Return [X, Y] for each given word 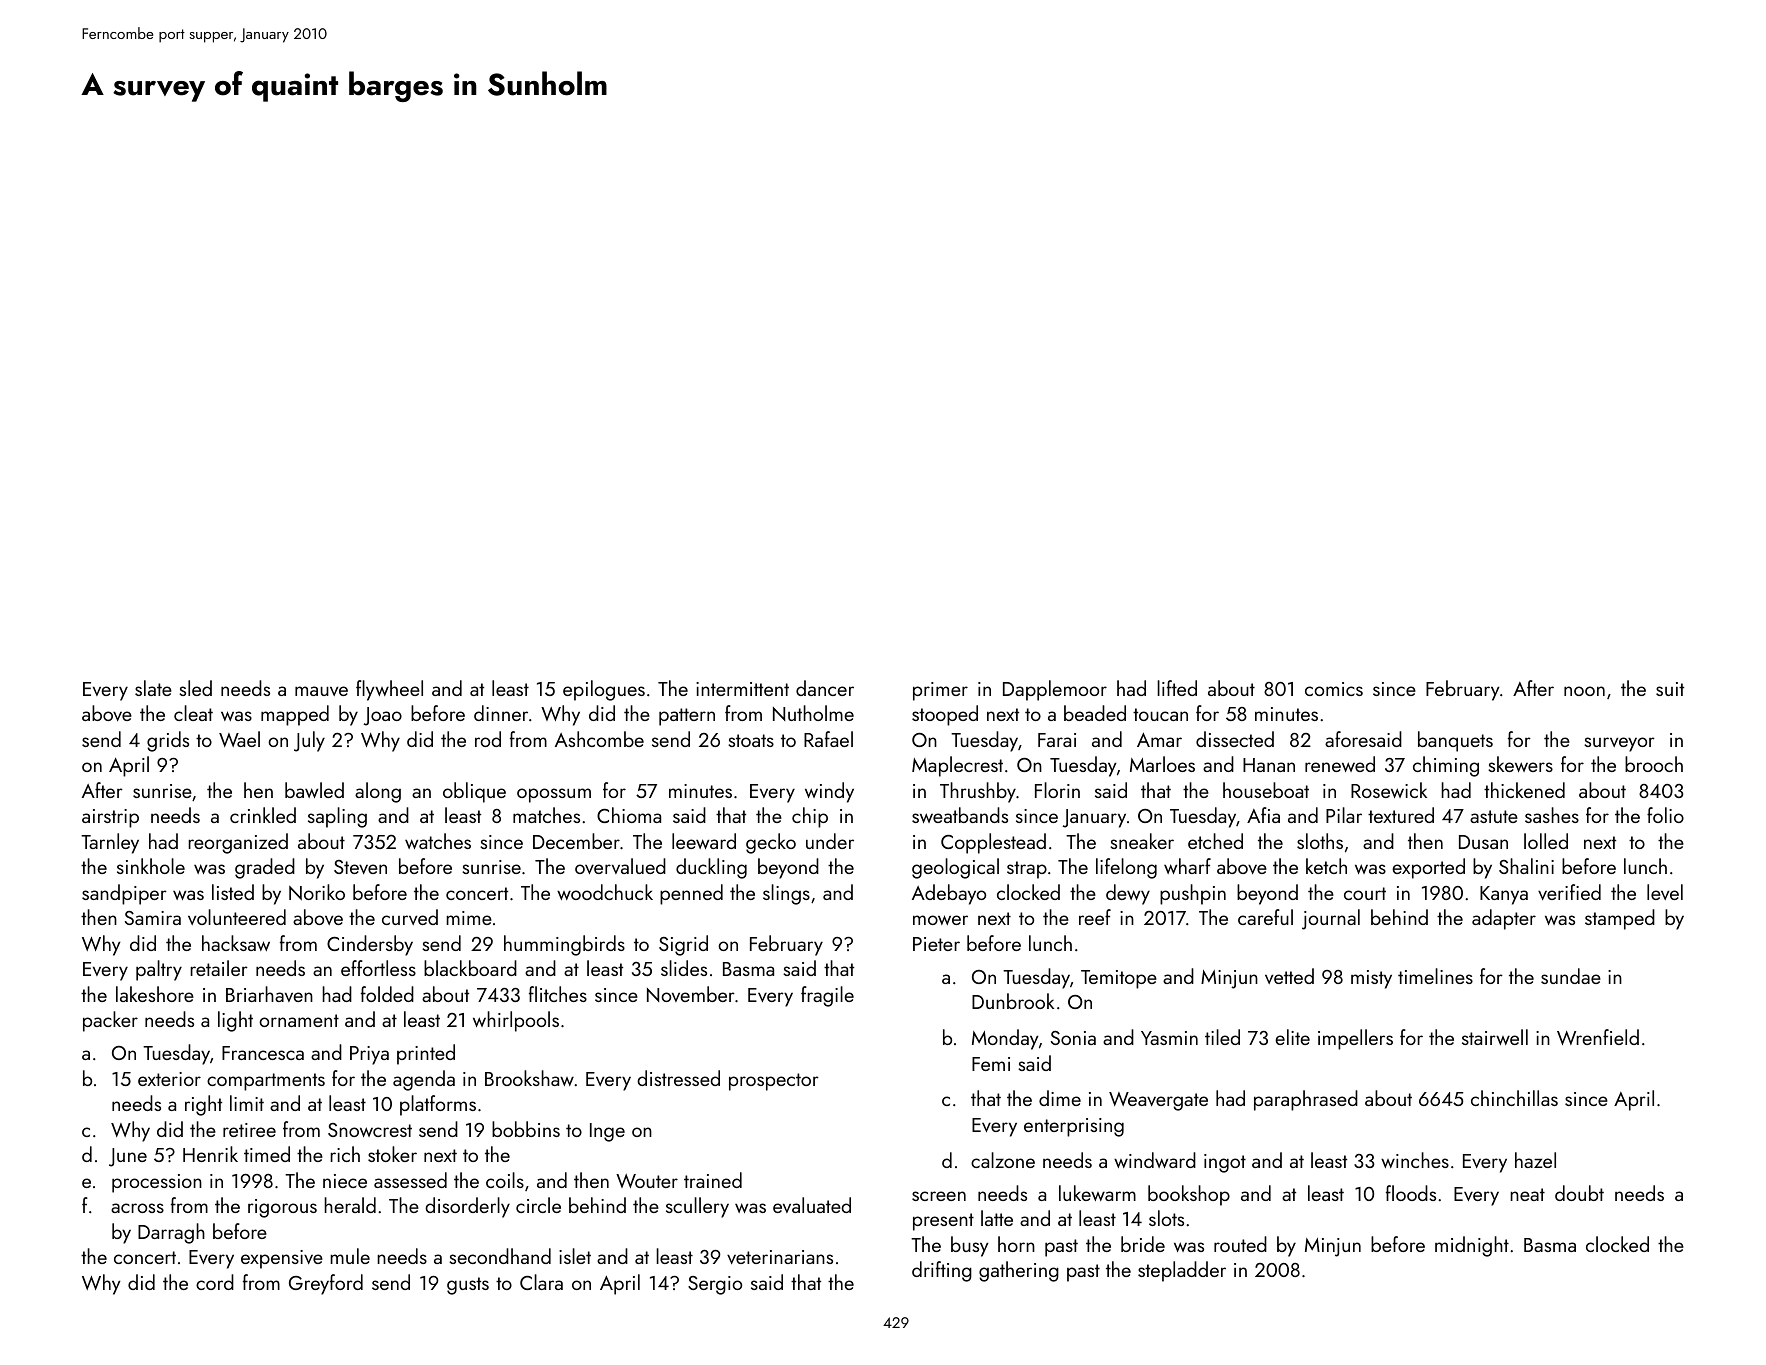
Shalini [1526, 866]
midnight [1472, 1246]
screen [939, 1196]
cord [215, 1282]
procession [157, 1183]
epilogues [604, 690]
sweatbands [960, 815]
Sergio [715, 1285]
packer [110, 1021]
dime [1060, 1098]
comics [1334, 689]
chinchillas [1514, 1098]
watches [438, 841]
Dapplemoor [1055, 690]
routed [1240, 1244]
